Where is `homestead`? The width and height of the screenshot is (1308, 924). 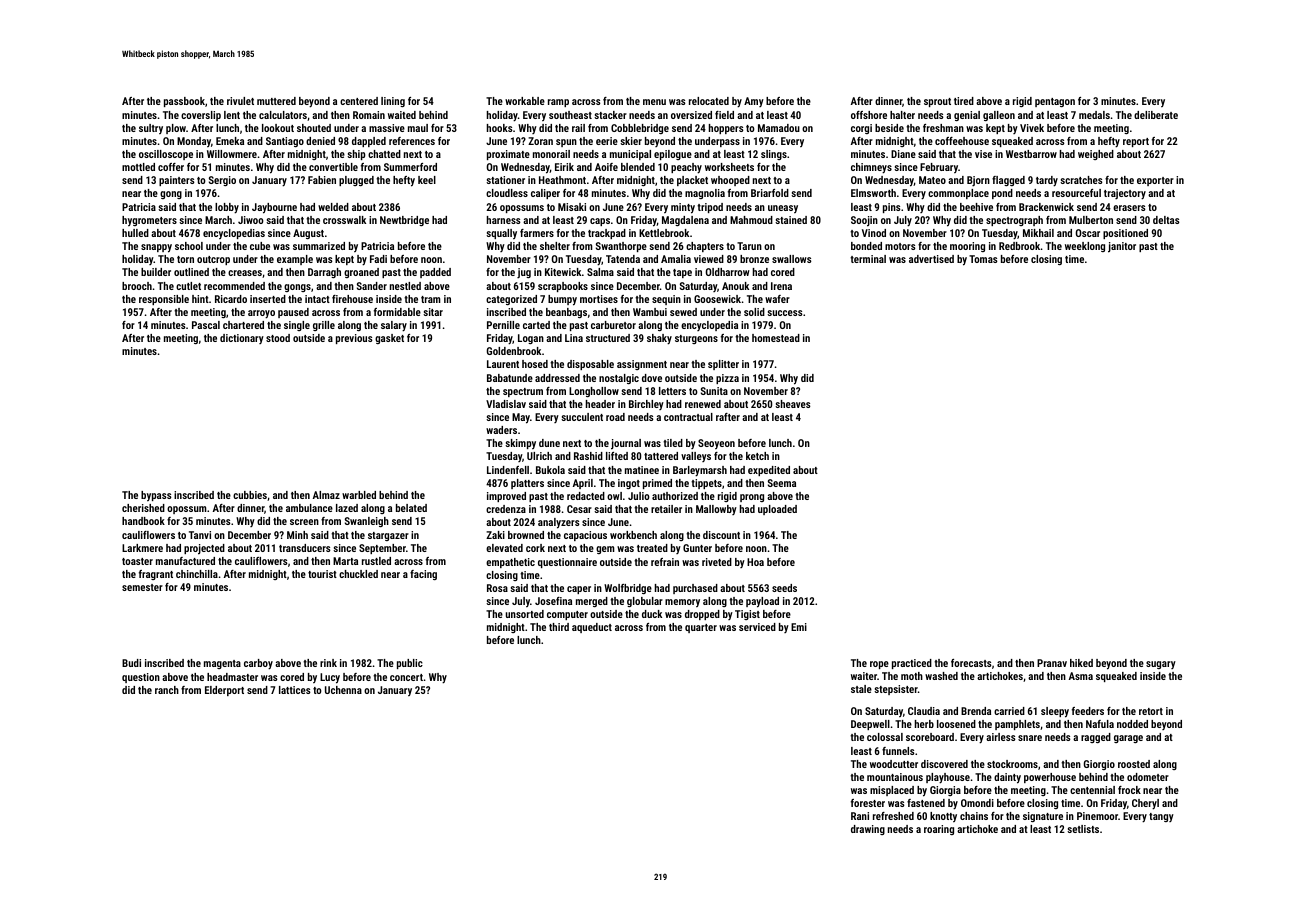 homestead is located at coordinates (776, 338).
